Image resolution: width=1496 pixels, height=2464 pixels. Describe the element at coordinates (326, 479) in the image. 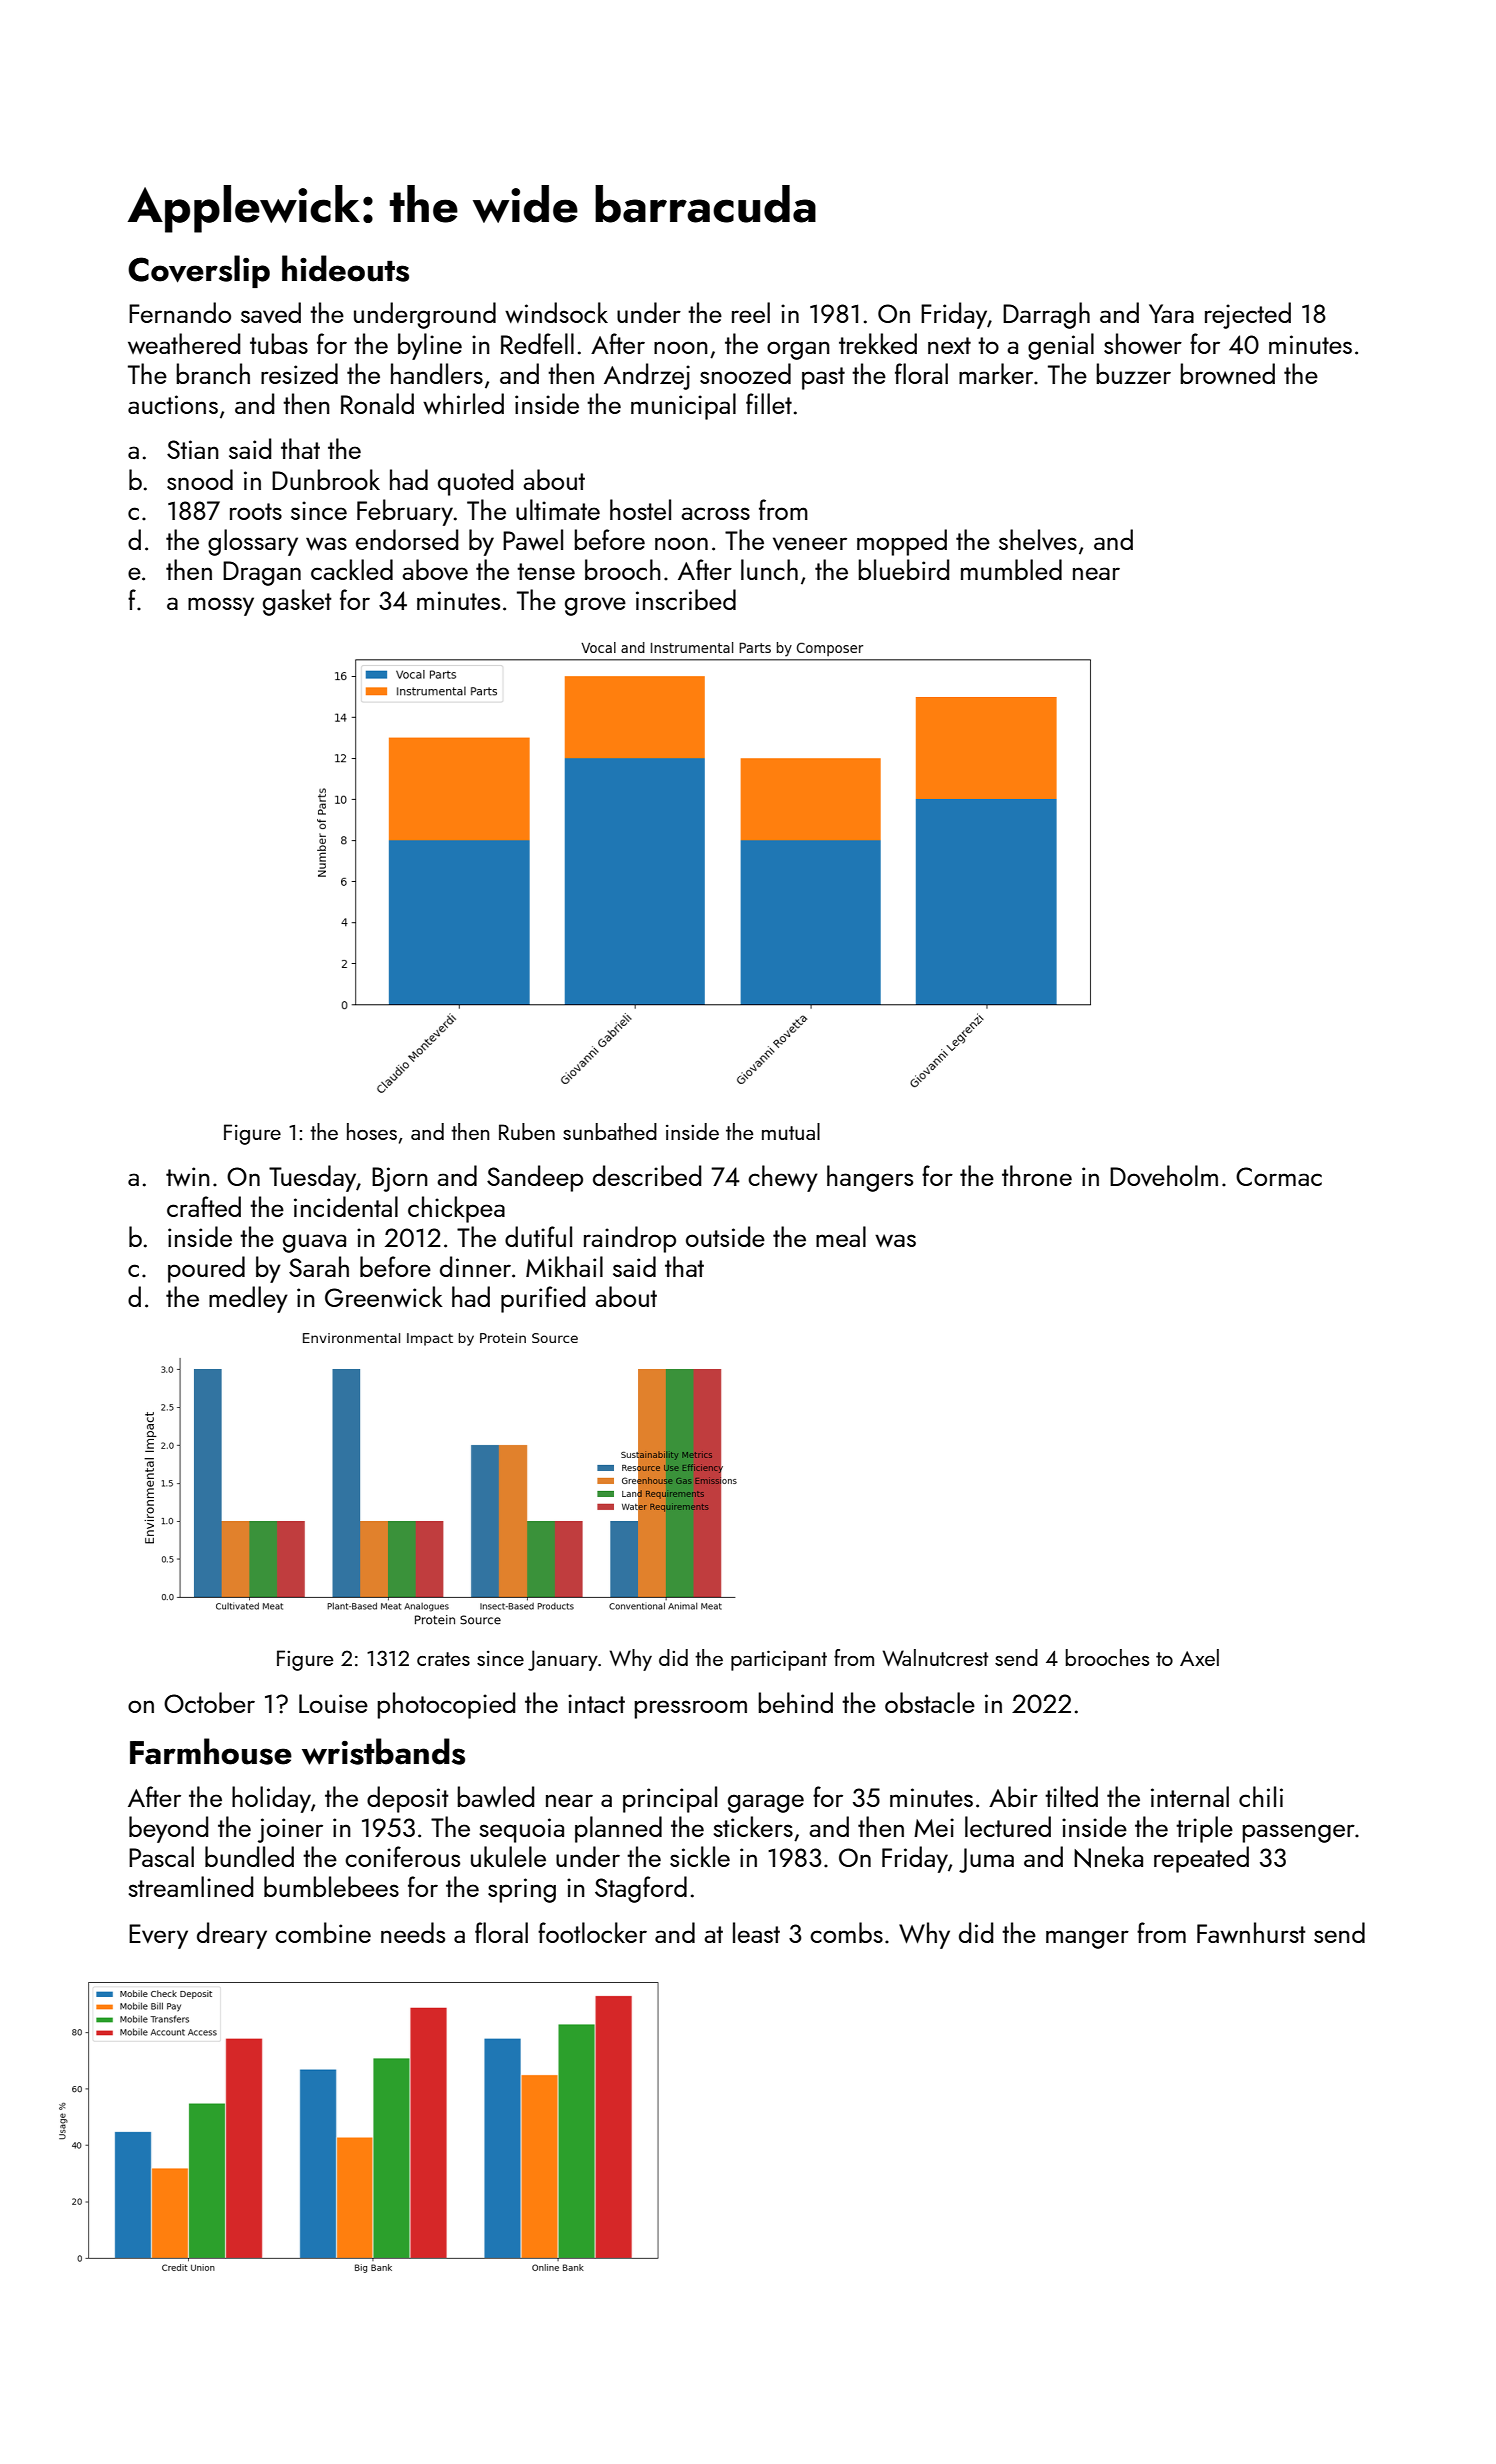

I see `Dunbrook` at that location.
